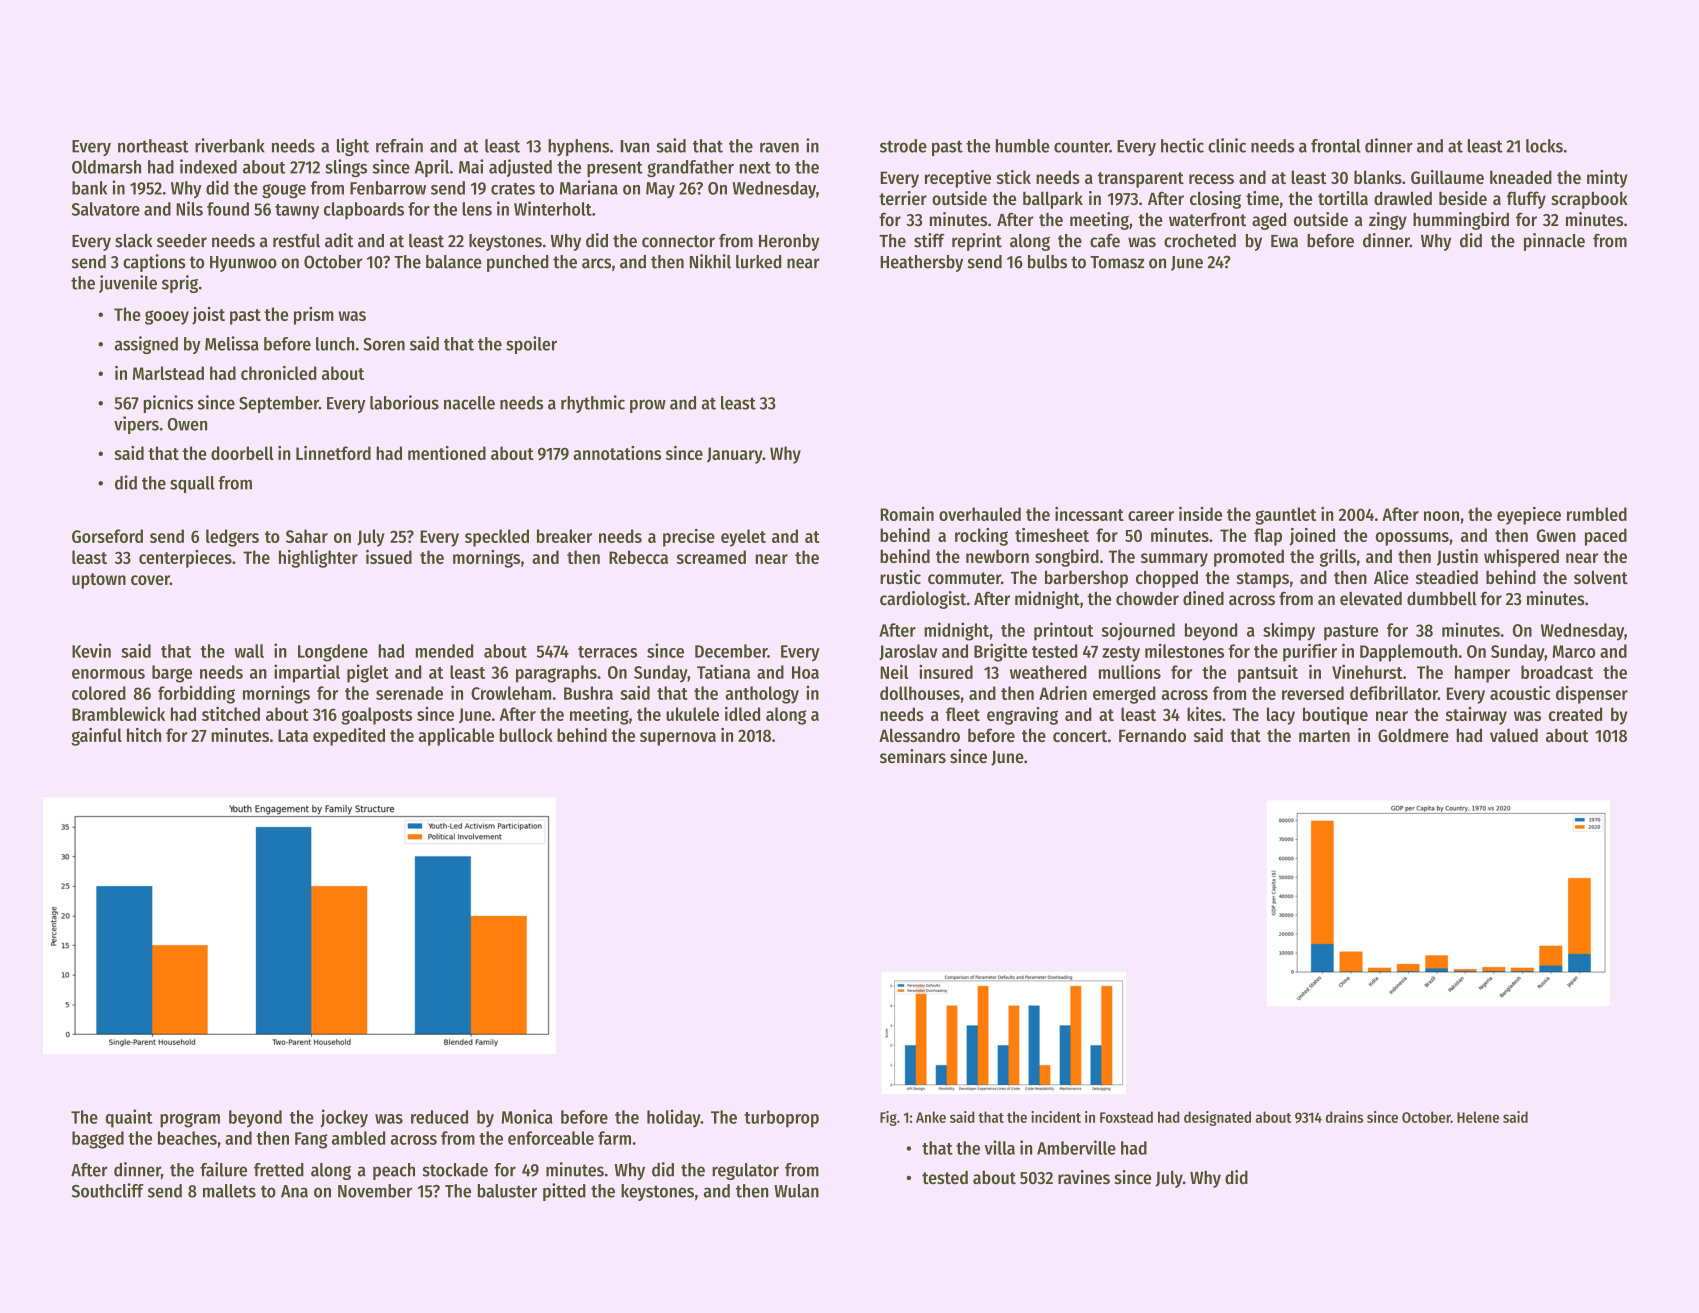 This document has width=1699, height=1313. Describe the element at coordinates (99, 581) in the document. I see `uptown` at that location.
